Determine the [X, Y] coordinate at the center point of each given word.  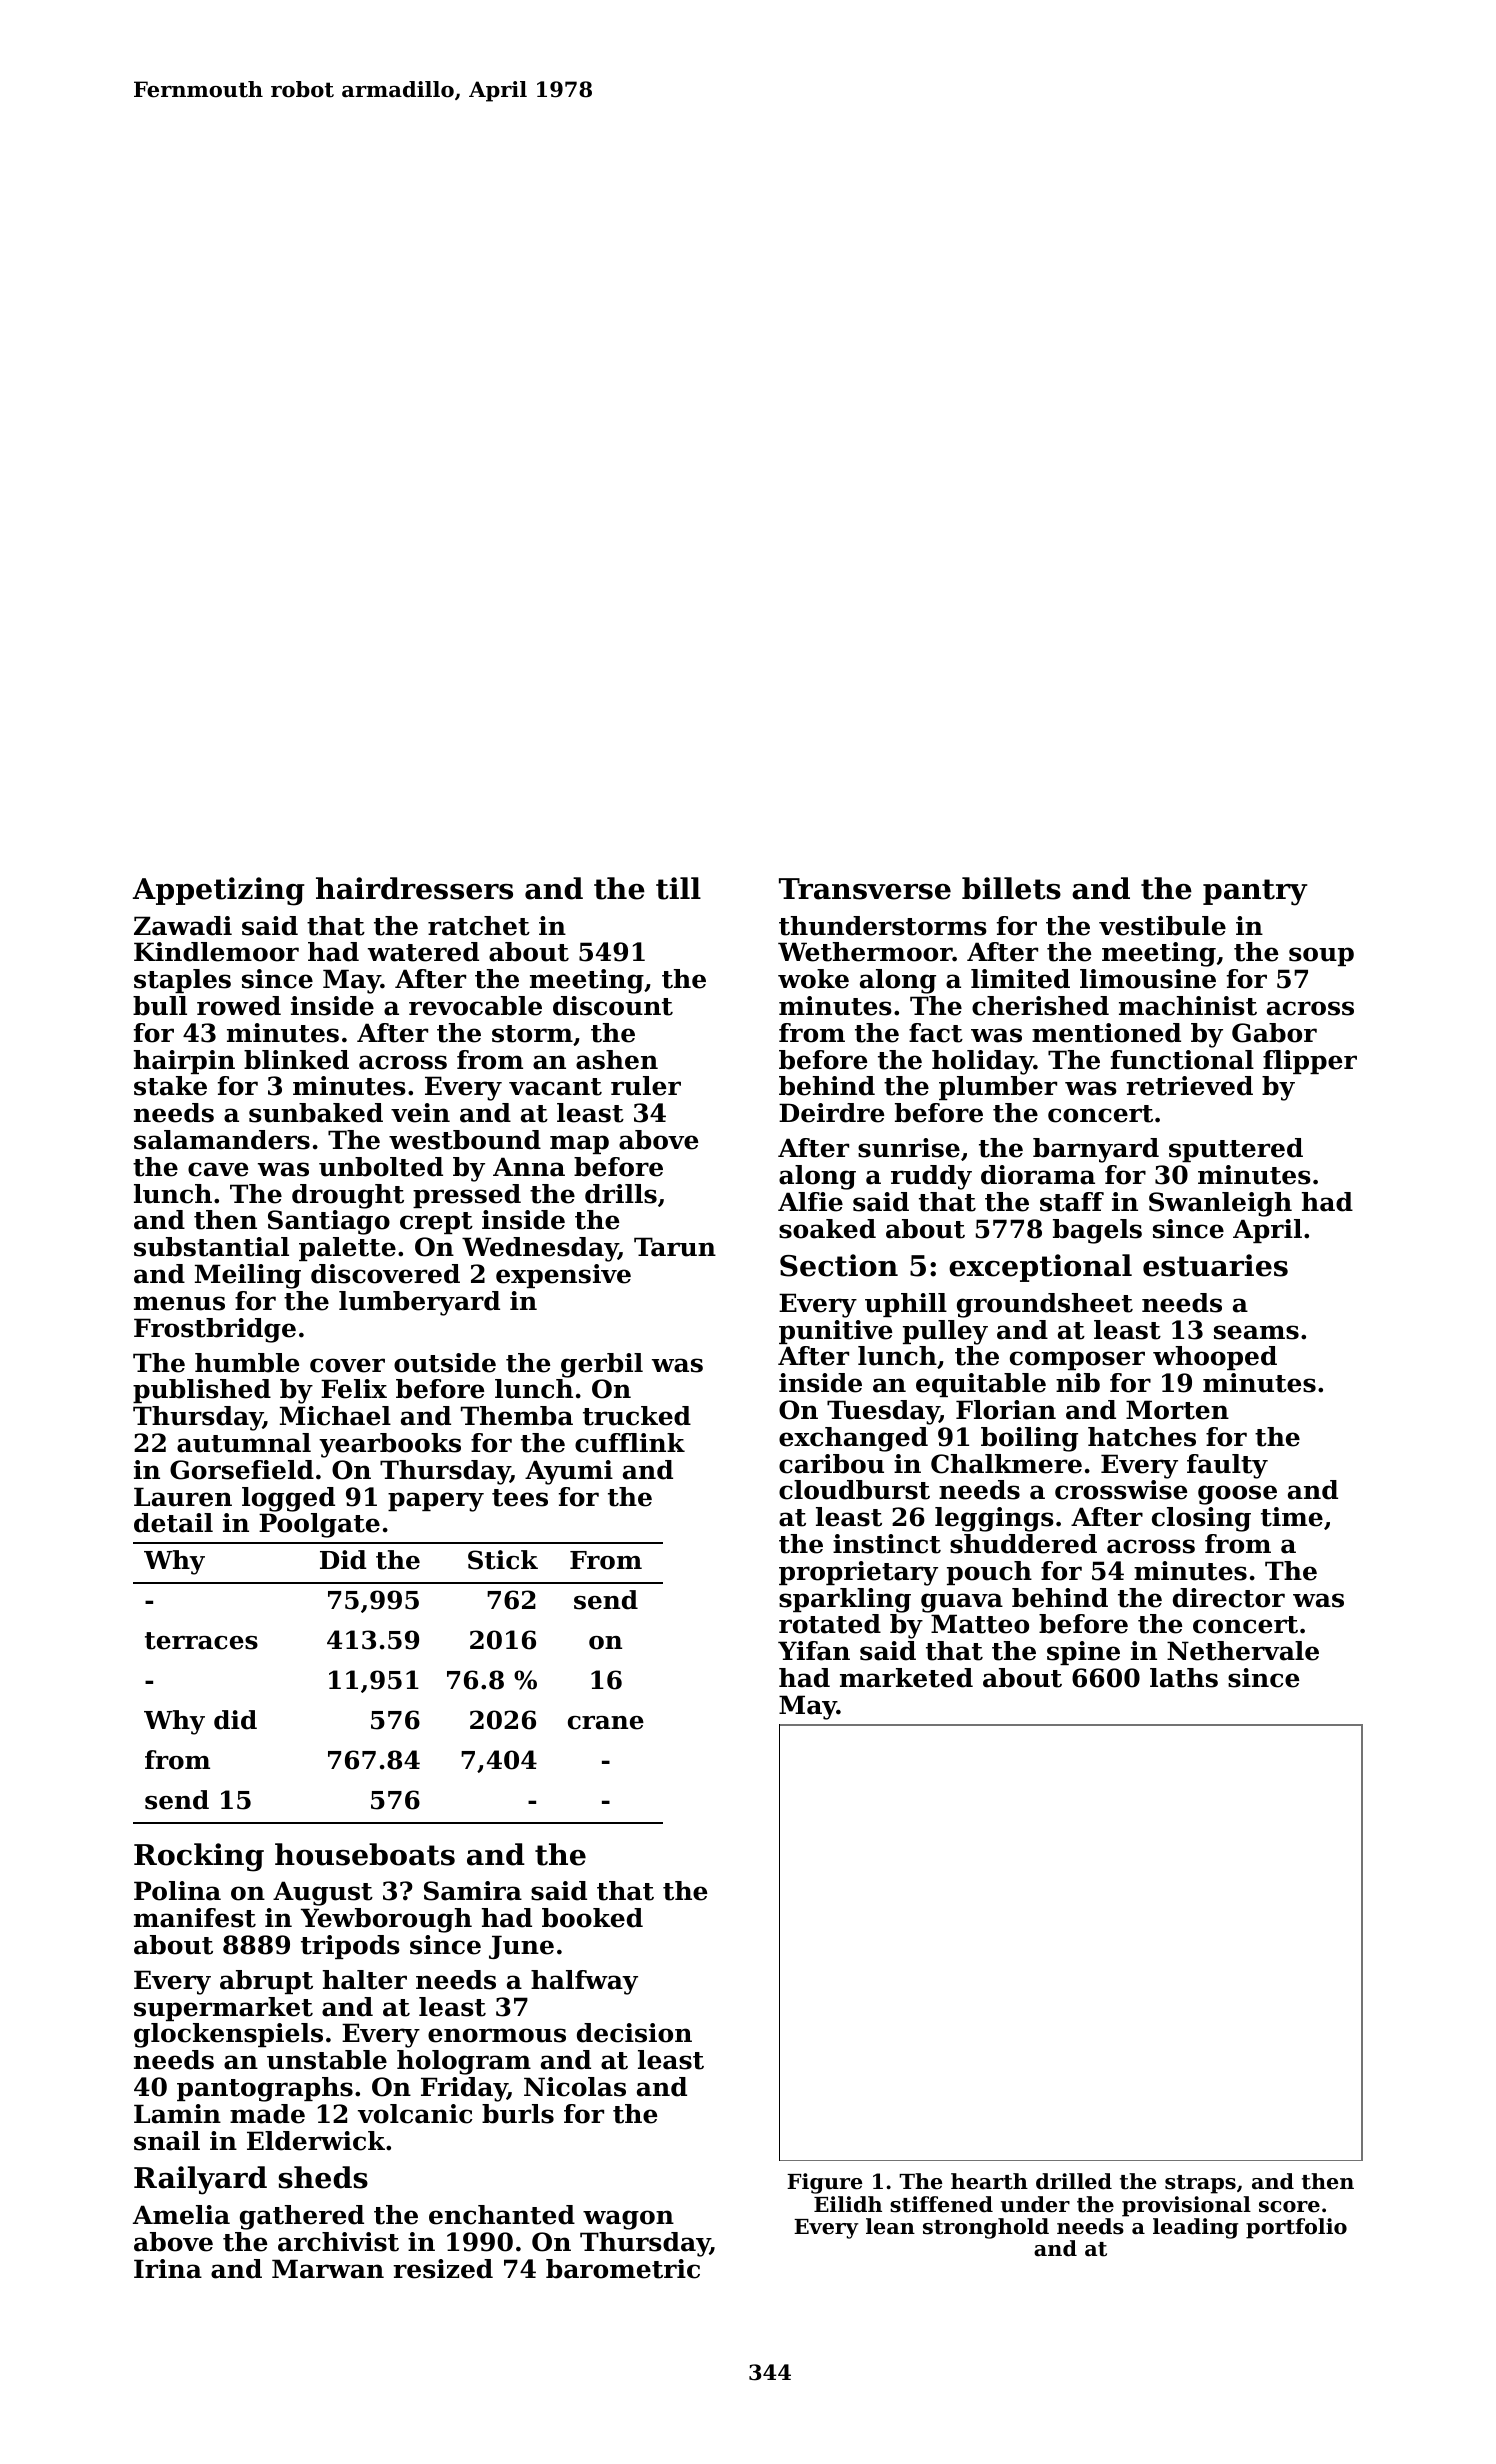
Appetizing [219, 891]
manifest [195, 1918]
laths [1184, 1678]
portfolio [1296, 2228]
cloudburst [854, 1490]
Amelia [181, 2215]
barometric [623, 2269]
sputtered [1236, 1150]
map [579, 1144]
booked [592, 1918]
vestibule [1162, 926]
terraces [201, 1641]
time [1292, 1517]
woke [813, 979]
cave [218, 1169]
